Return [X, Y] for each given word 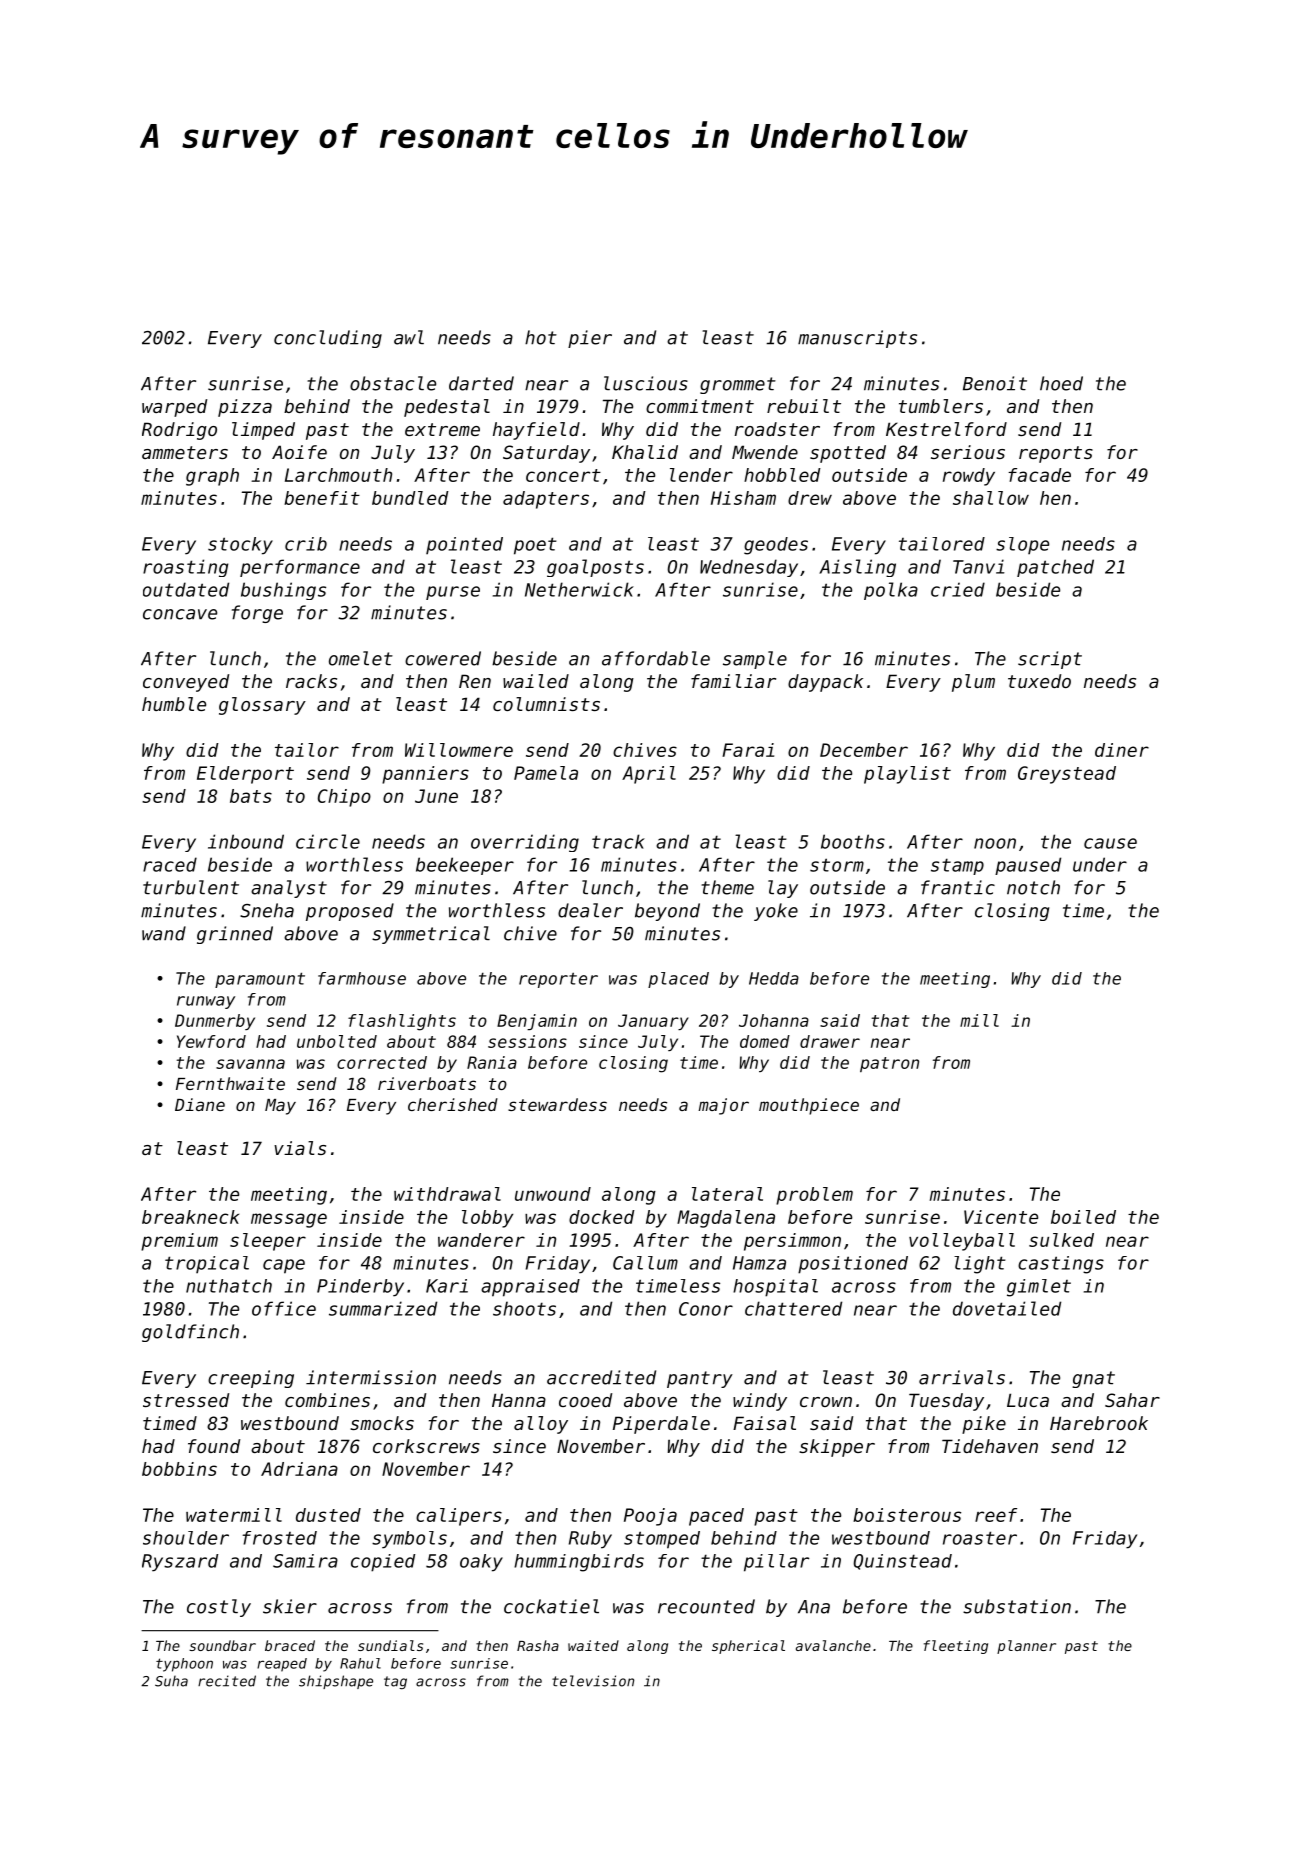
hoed [1061, 383]
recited [227, 1681]
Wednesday [749, 568]
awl [409, 337]
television [593, 1681]
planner [1026, 1647]
